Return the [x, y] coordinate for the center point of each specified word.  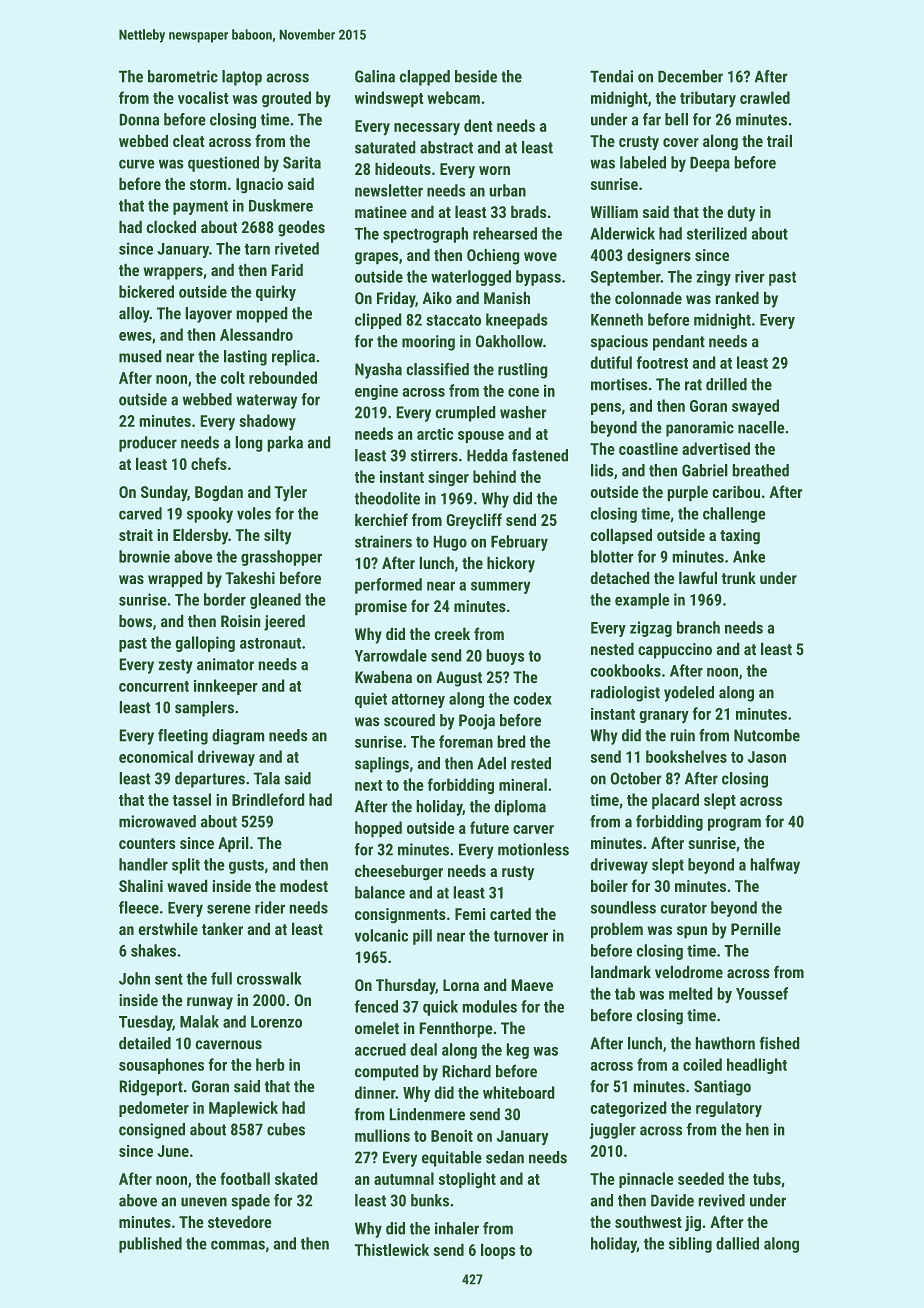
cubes [286, 1129]
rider [270, 907]
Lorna [461, 985]
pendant [679, 343]
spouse [481, 437]
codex [532, 698]
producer [148, 444]
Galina [375, 76]
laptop [242, 78]
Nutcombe [767, 735]
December [690, 76]
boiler [609, 885]
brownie [144, 556]
